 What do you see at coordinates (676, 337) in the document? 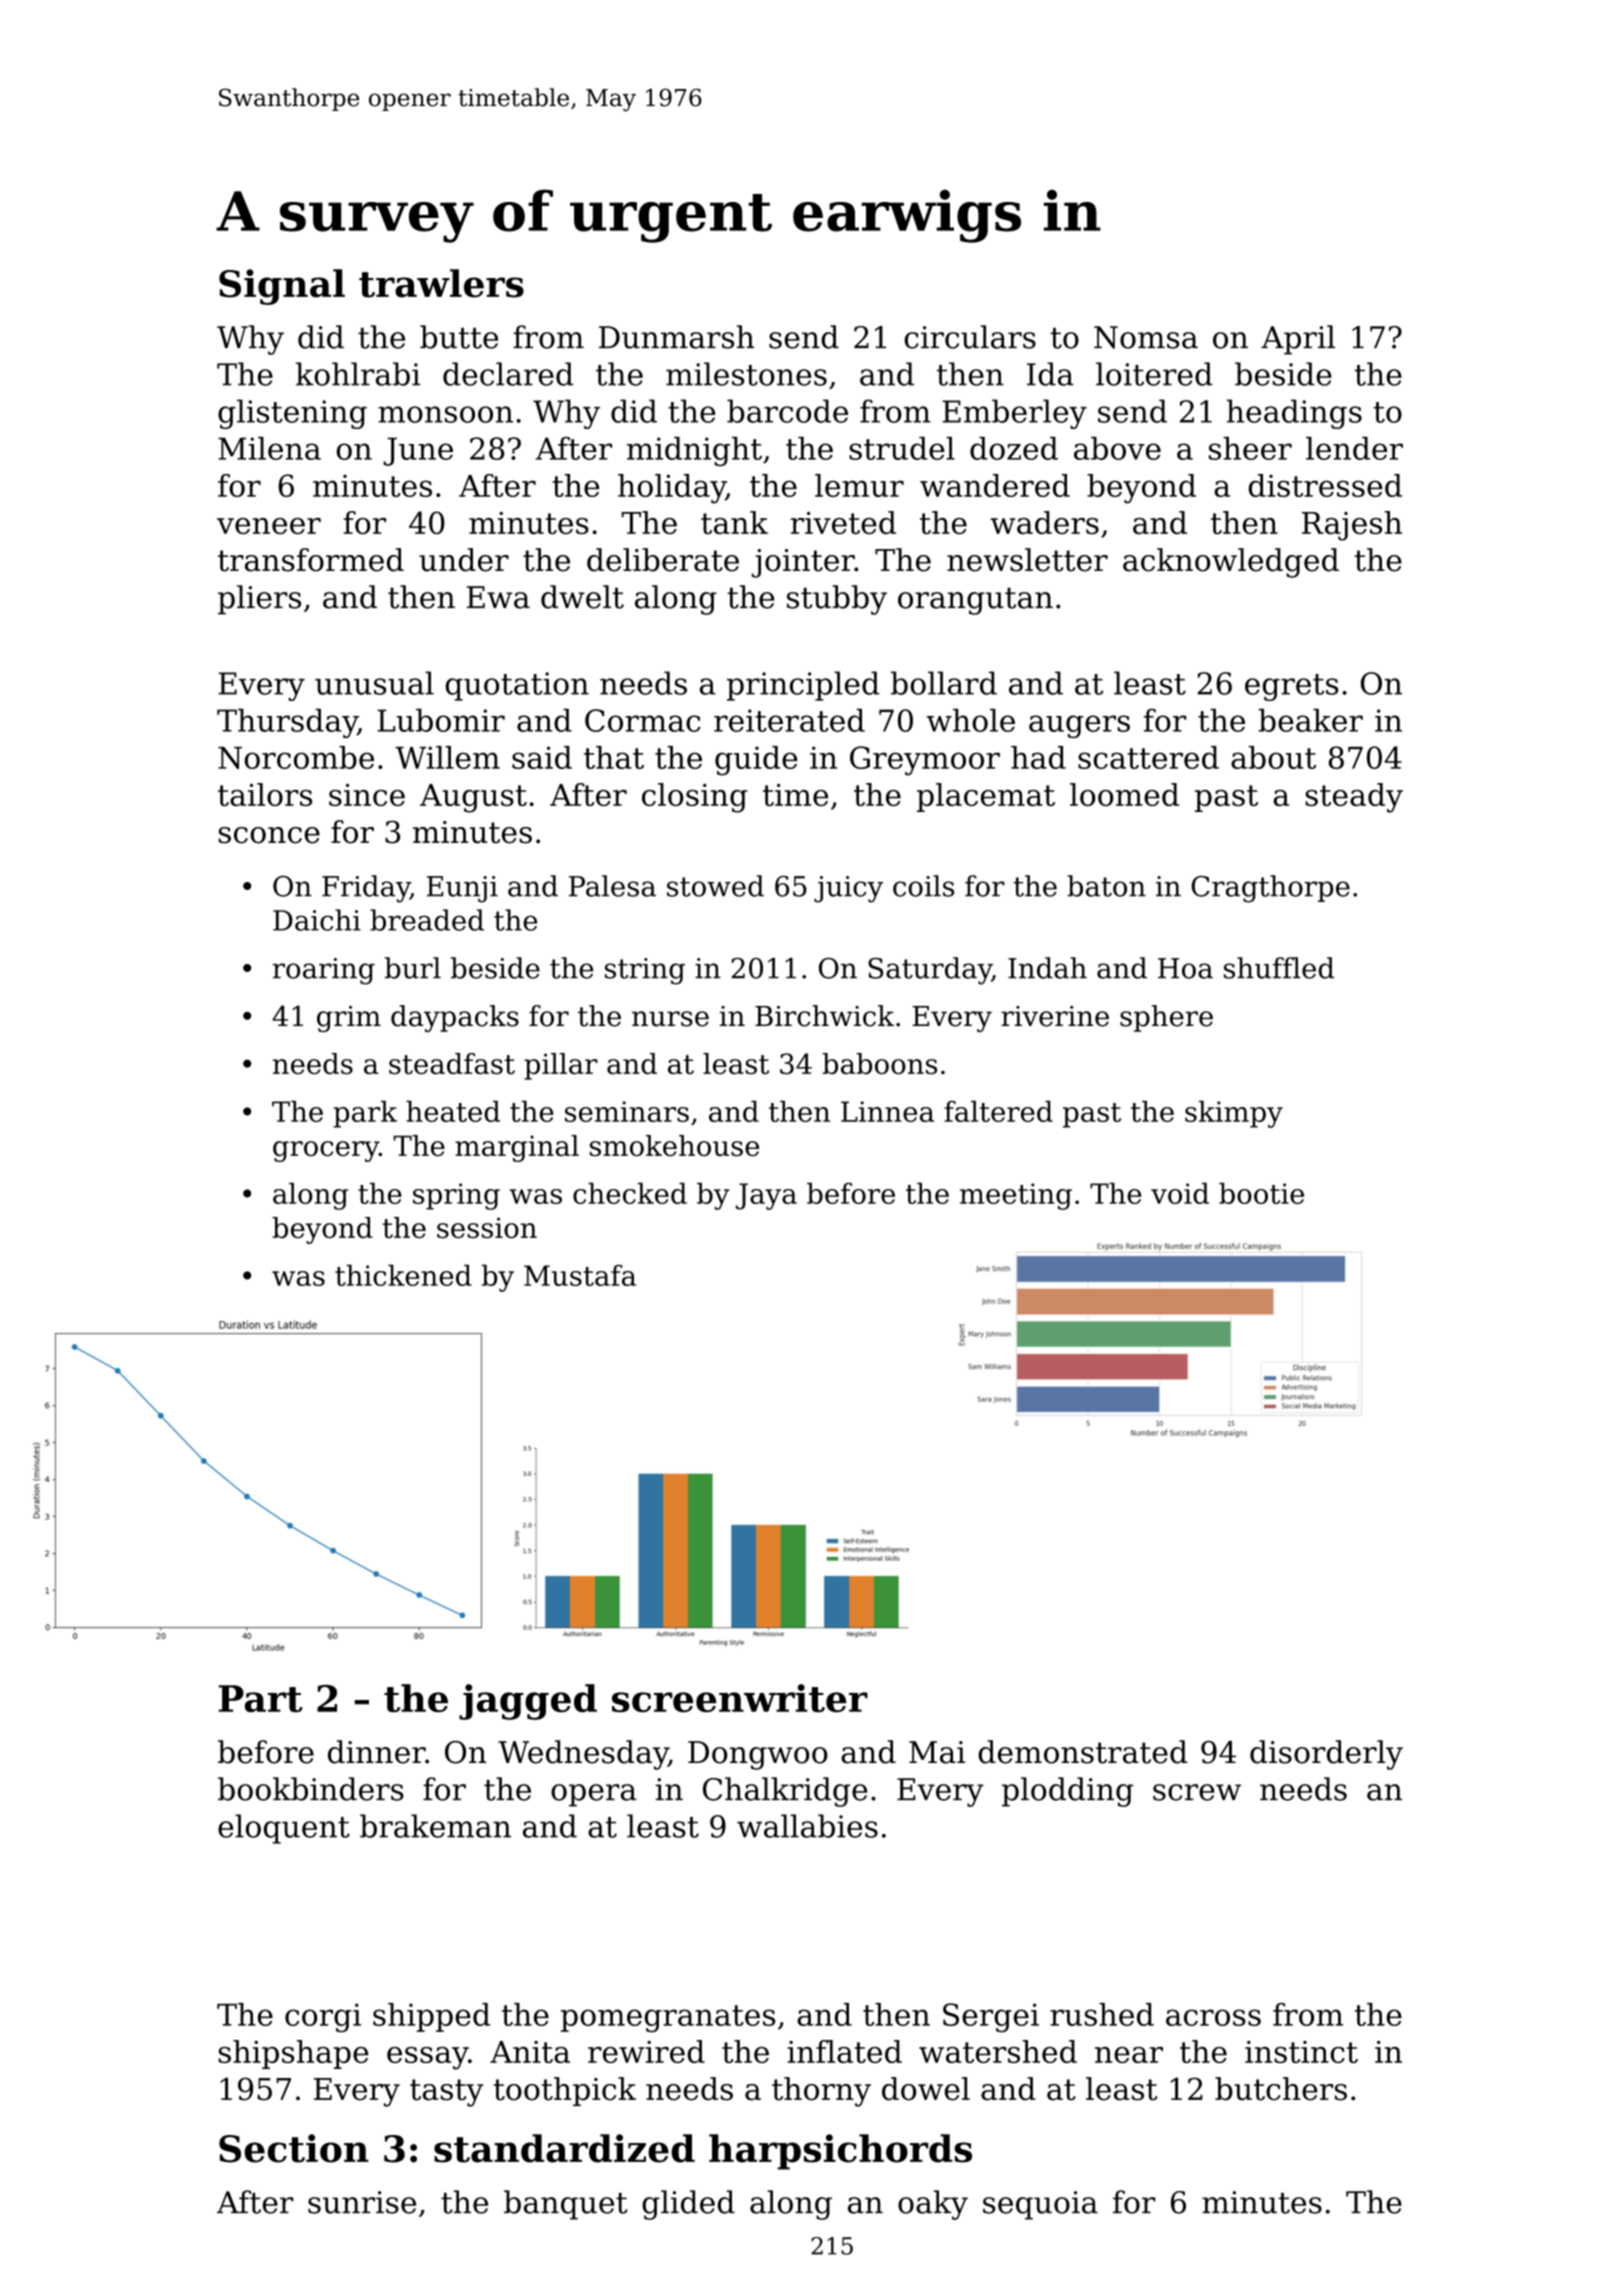
I see `Dunmarsh` at bounding box center [676, 337].
